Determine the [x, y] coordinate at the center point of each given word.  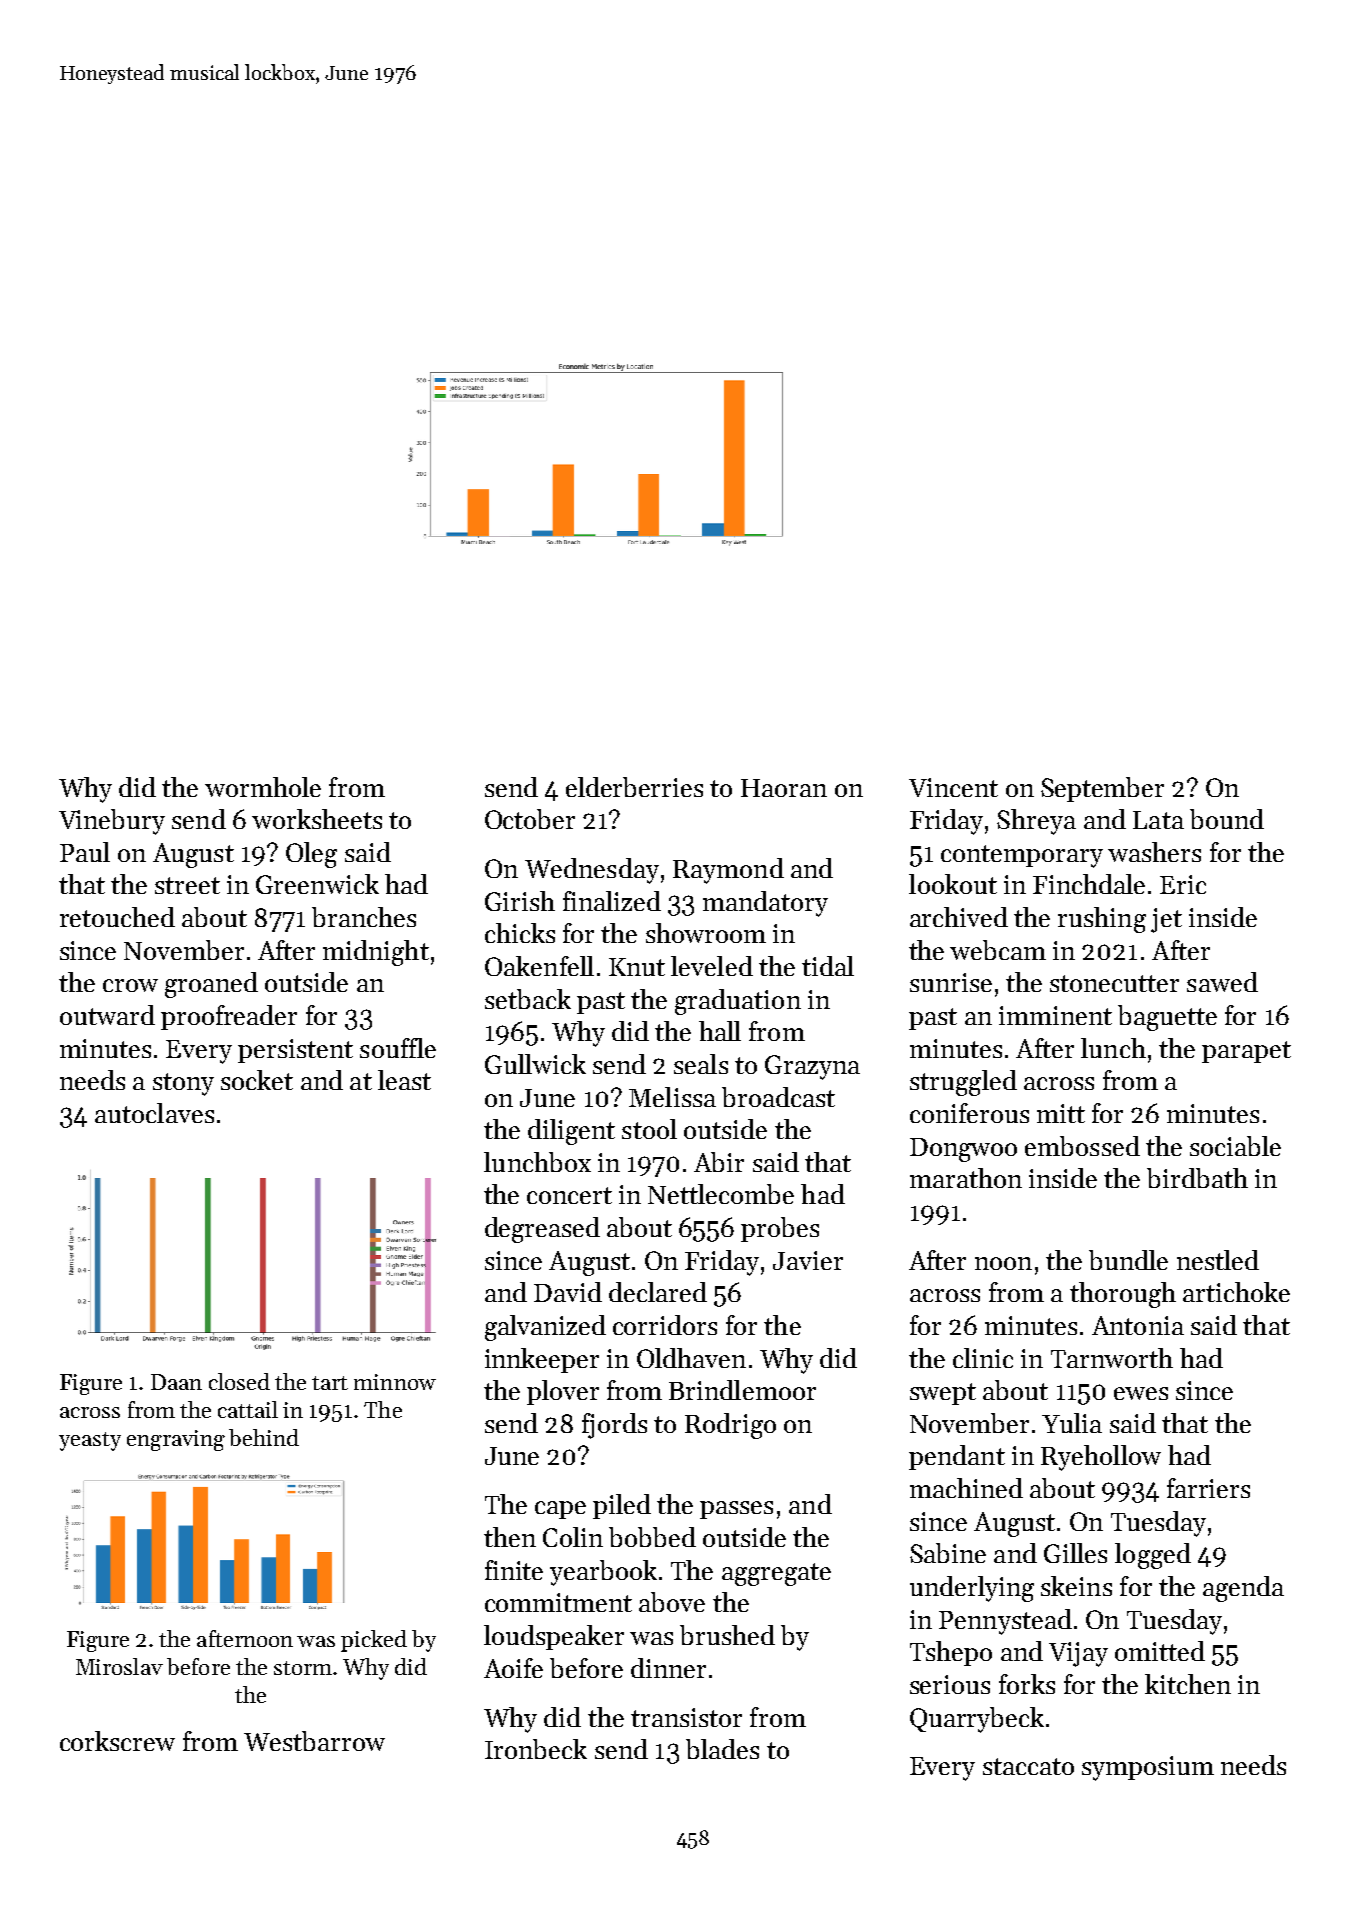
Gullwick [535, 1064]
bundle [1128, 1260]
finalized [612, 901]
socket [257, 1080]
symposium [1148, 1768]
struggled [963, 1083]
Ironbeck [536, 1749]
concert [569, 1195]
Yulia [1072, 1423]
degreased [542, 1230]
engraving [176, 1440]
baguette [1167, 1018]
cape [560, 1510]
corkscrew [117, 1741]
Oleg [311, 855]
